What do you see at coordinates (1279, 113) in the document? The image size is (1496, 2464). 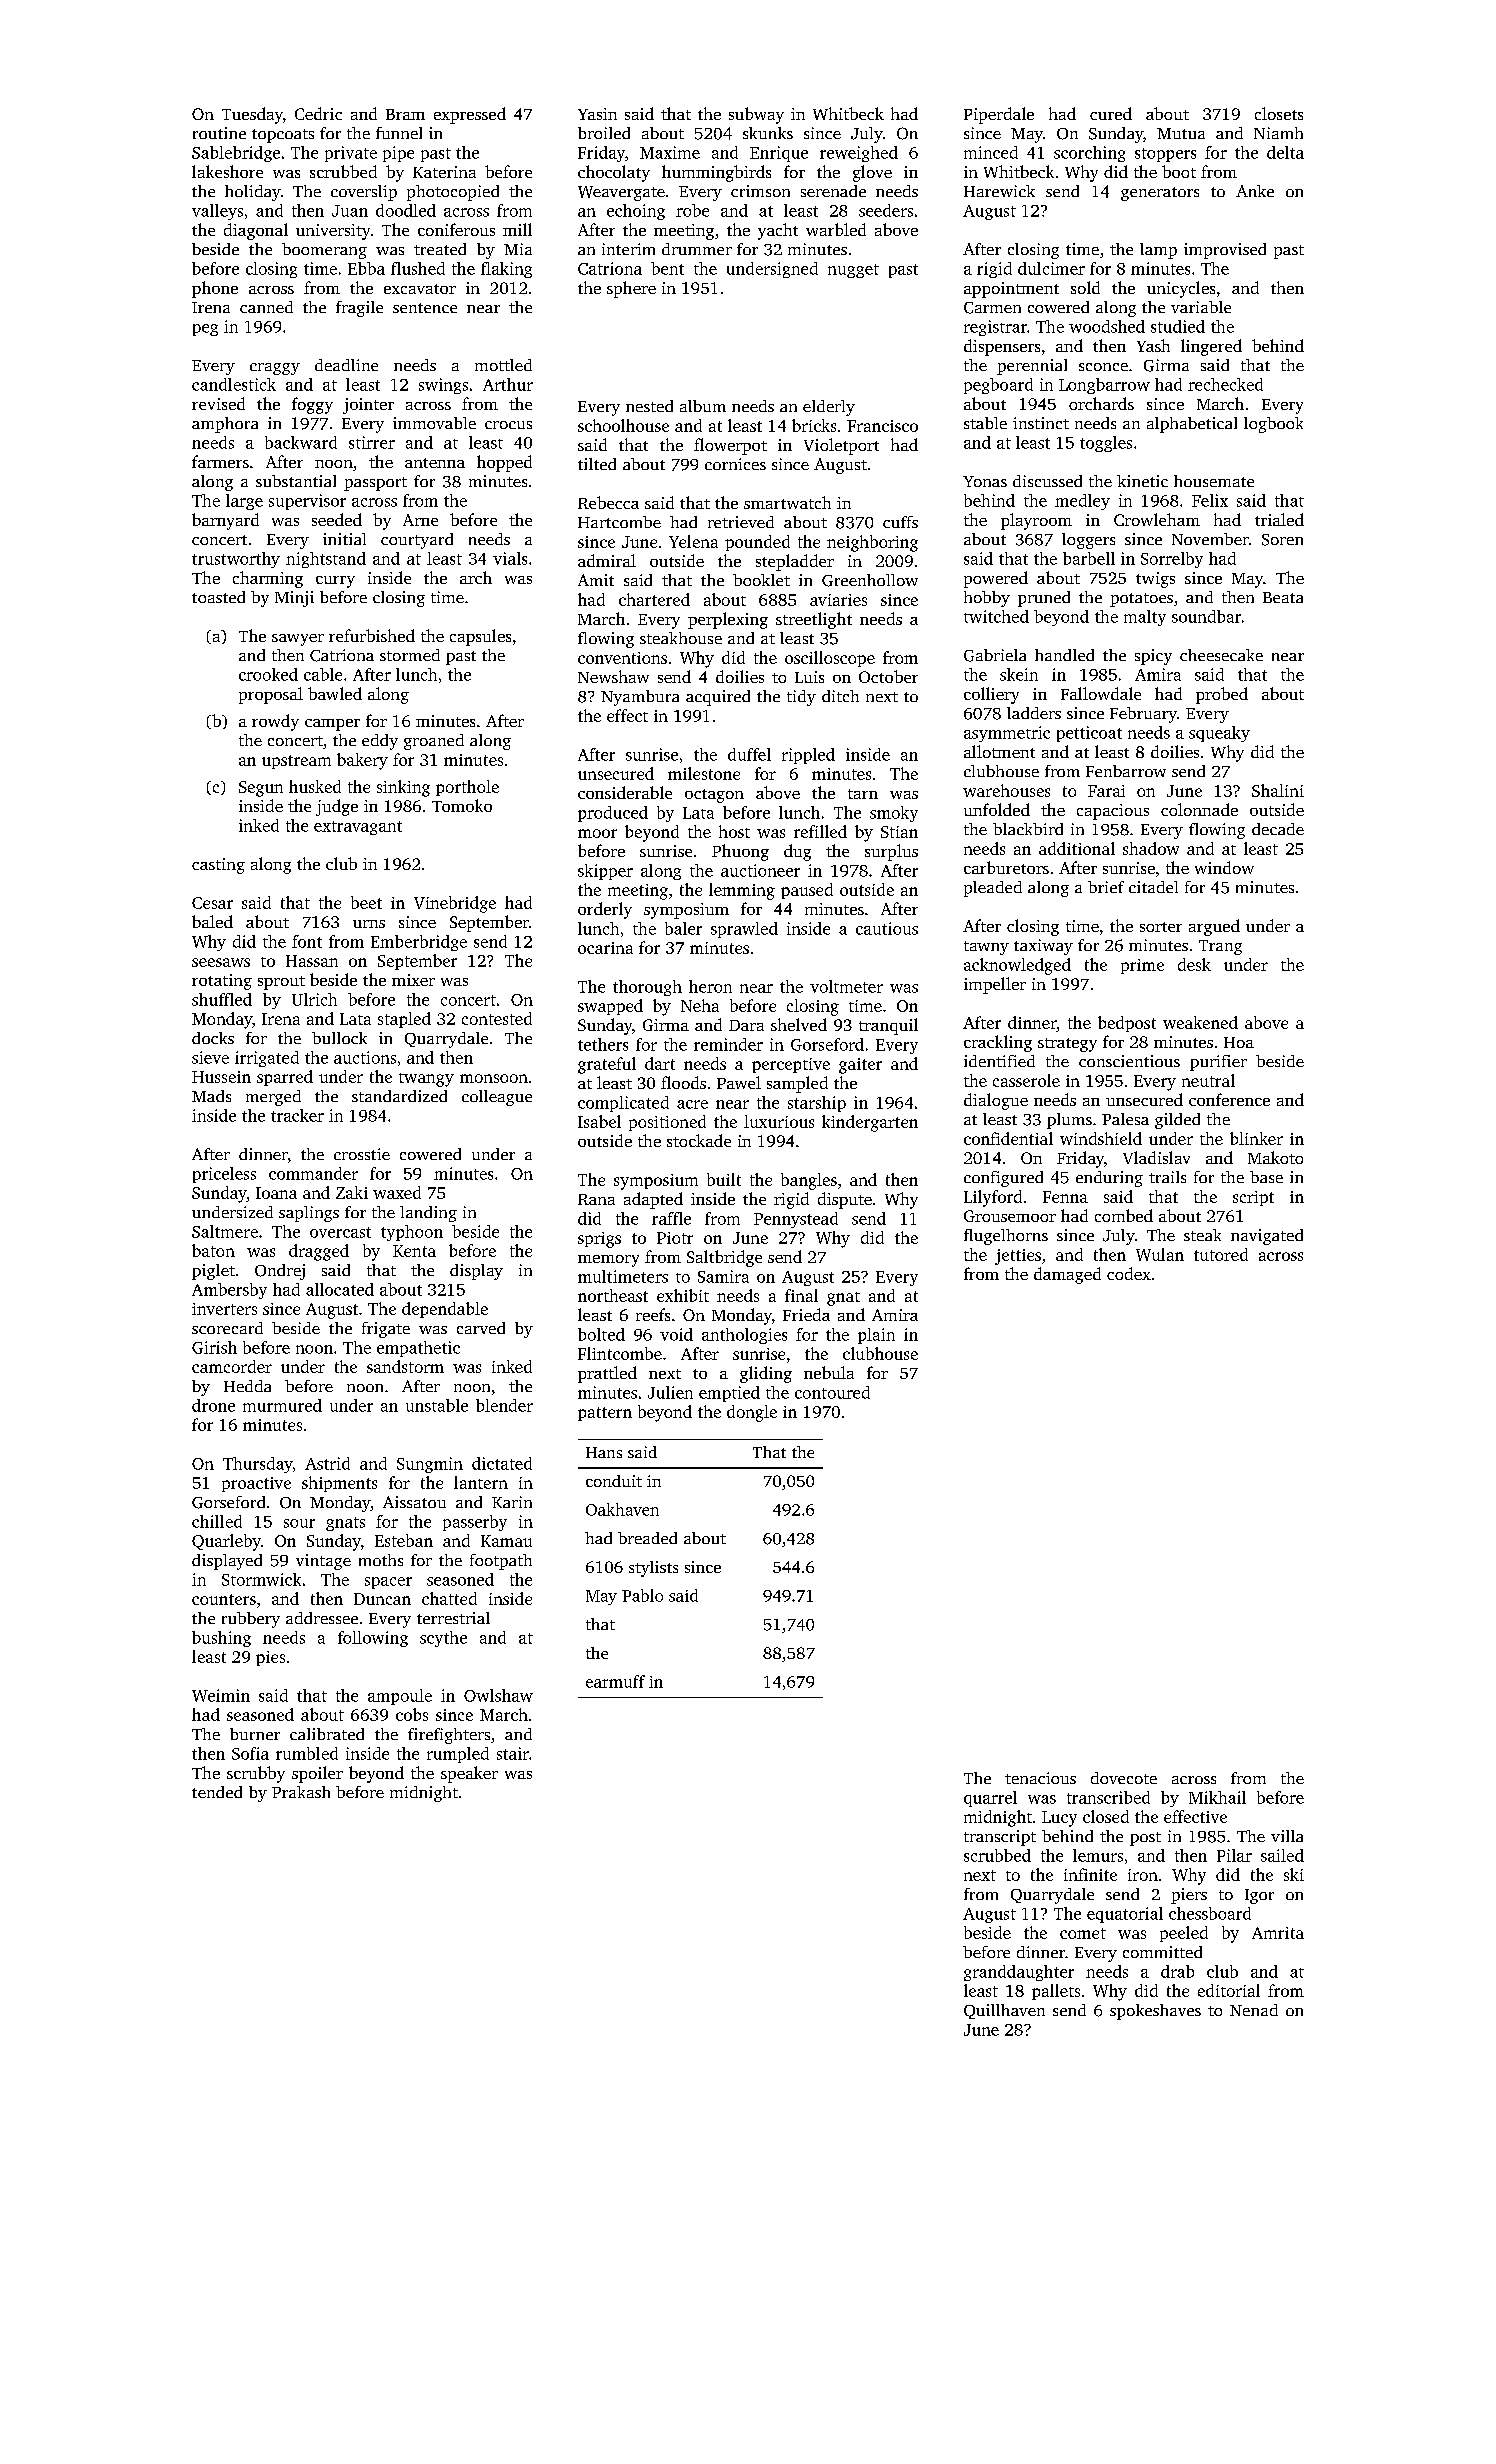 I see `closets` at bounding box center [1279, 113].
